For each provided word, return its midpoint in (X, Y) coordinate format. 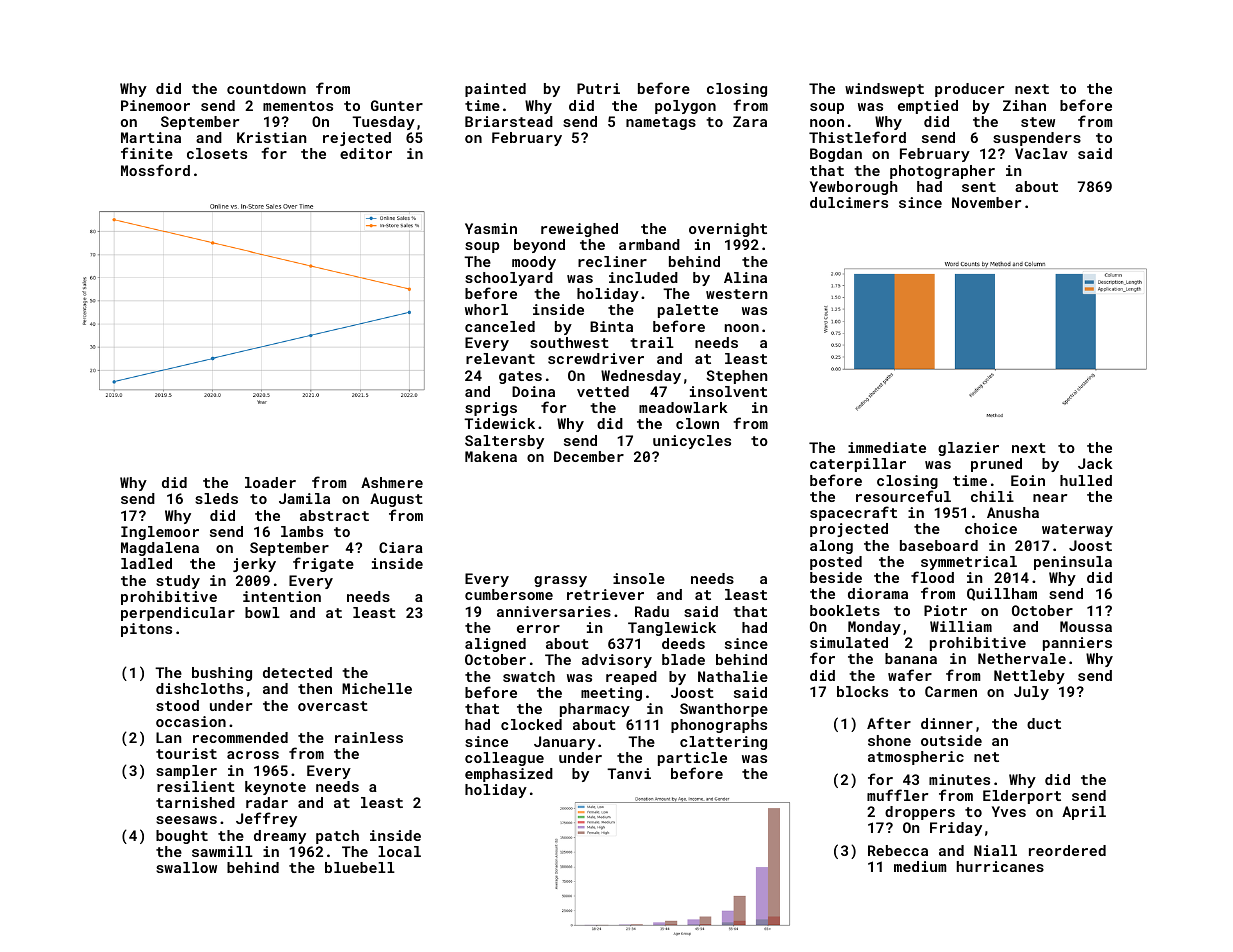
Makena (491, 456)
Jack (1095, 463)
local (399, 851)
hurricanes (1000, 866)
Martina (151, 137)
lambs (302, 531)
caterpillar (858, 465)
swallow (186, 867)
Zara (750, 121)
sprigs (491, 409)
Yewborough (854, 188)
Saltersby (504, 442)
